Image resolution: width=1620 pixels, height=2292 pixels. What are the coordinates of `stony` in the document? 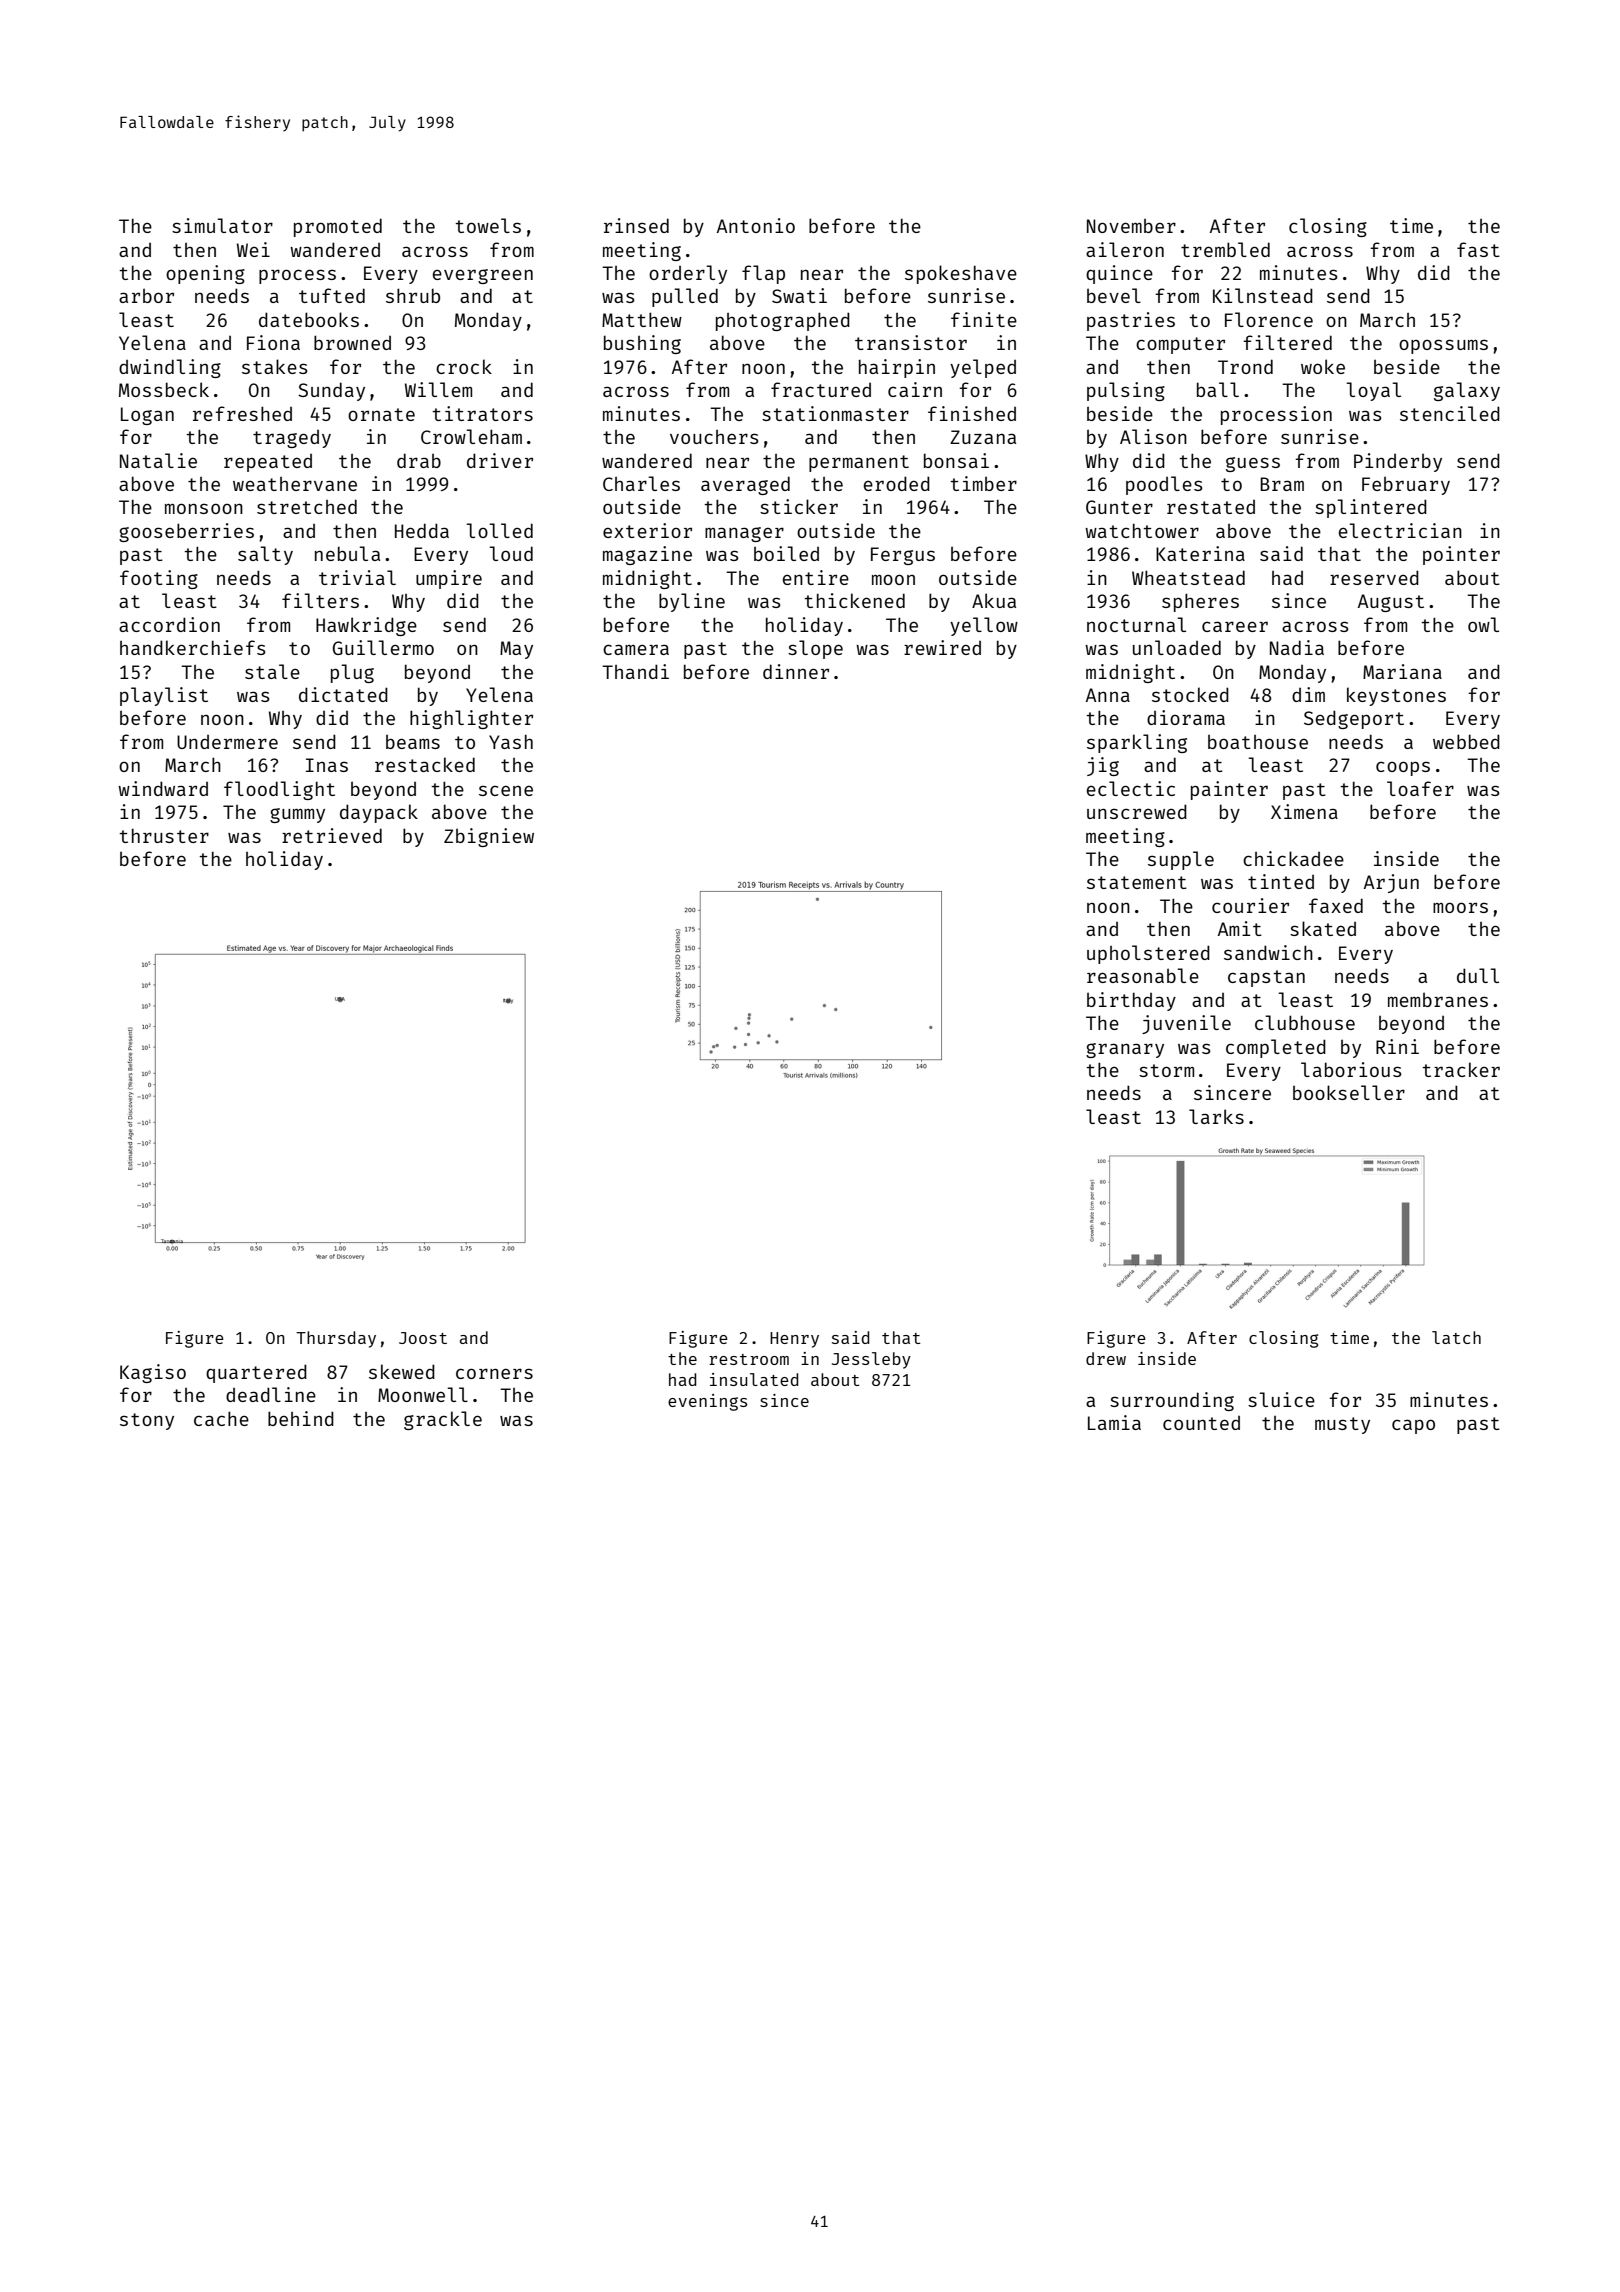 It's located at (147, 1421).
